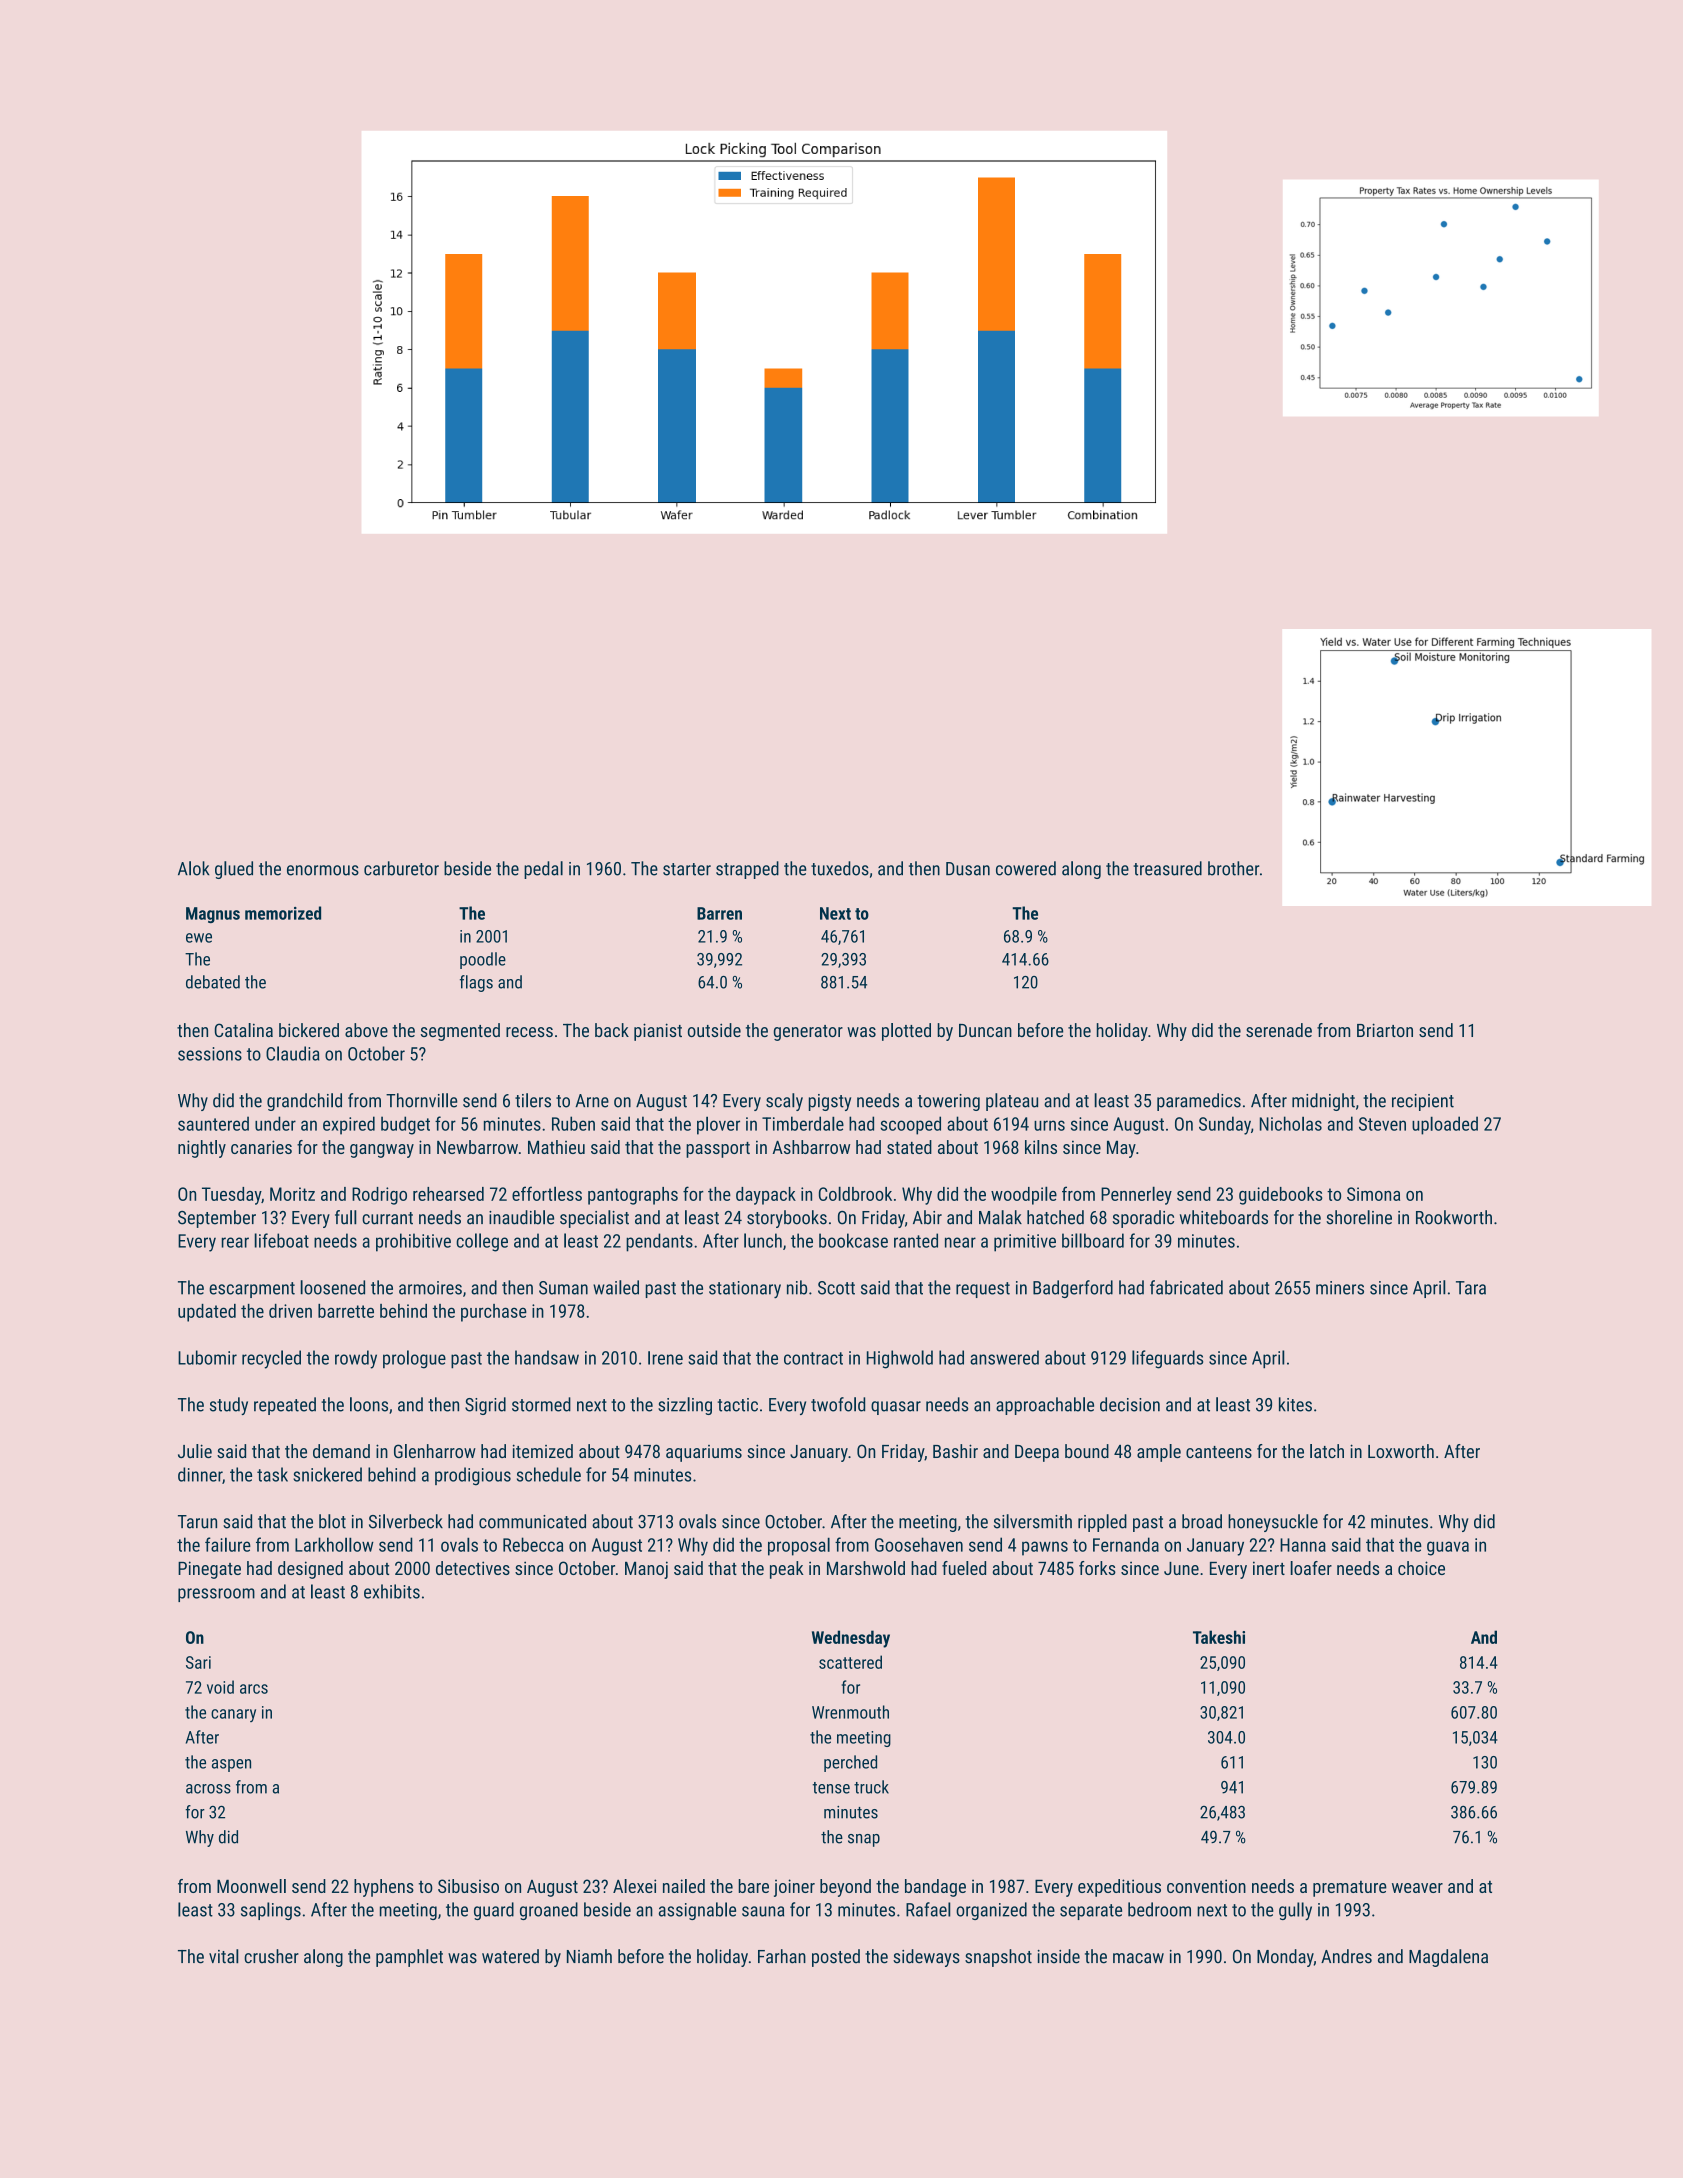 The height and width of the screenshot is (2178, 1683). I want to click on pigsty, so click(830, 1102).
